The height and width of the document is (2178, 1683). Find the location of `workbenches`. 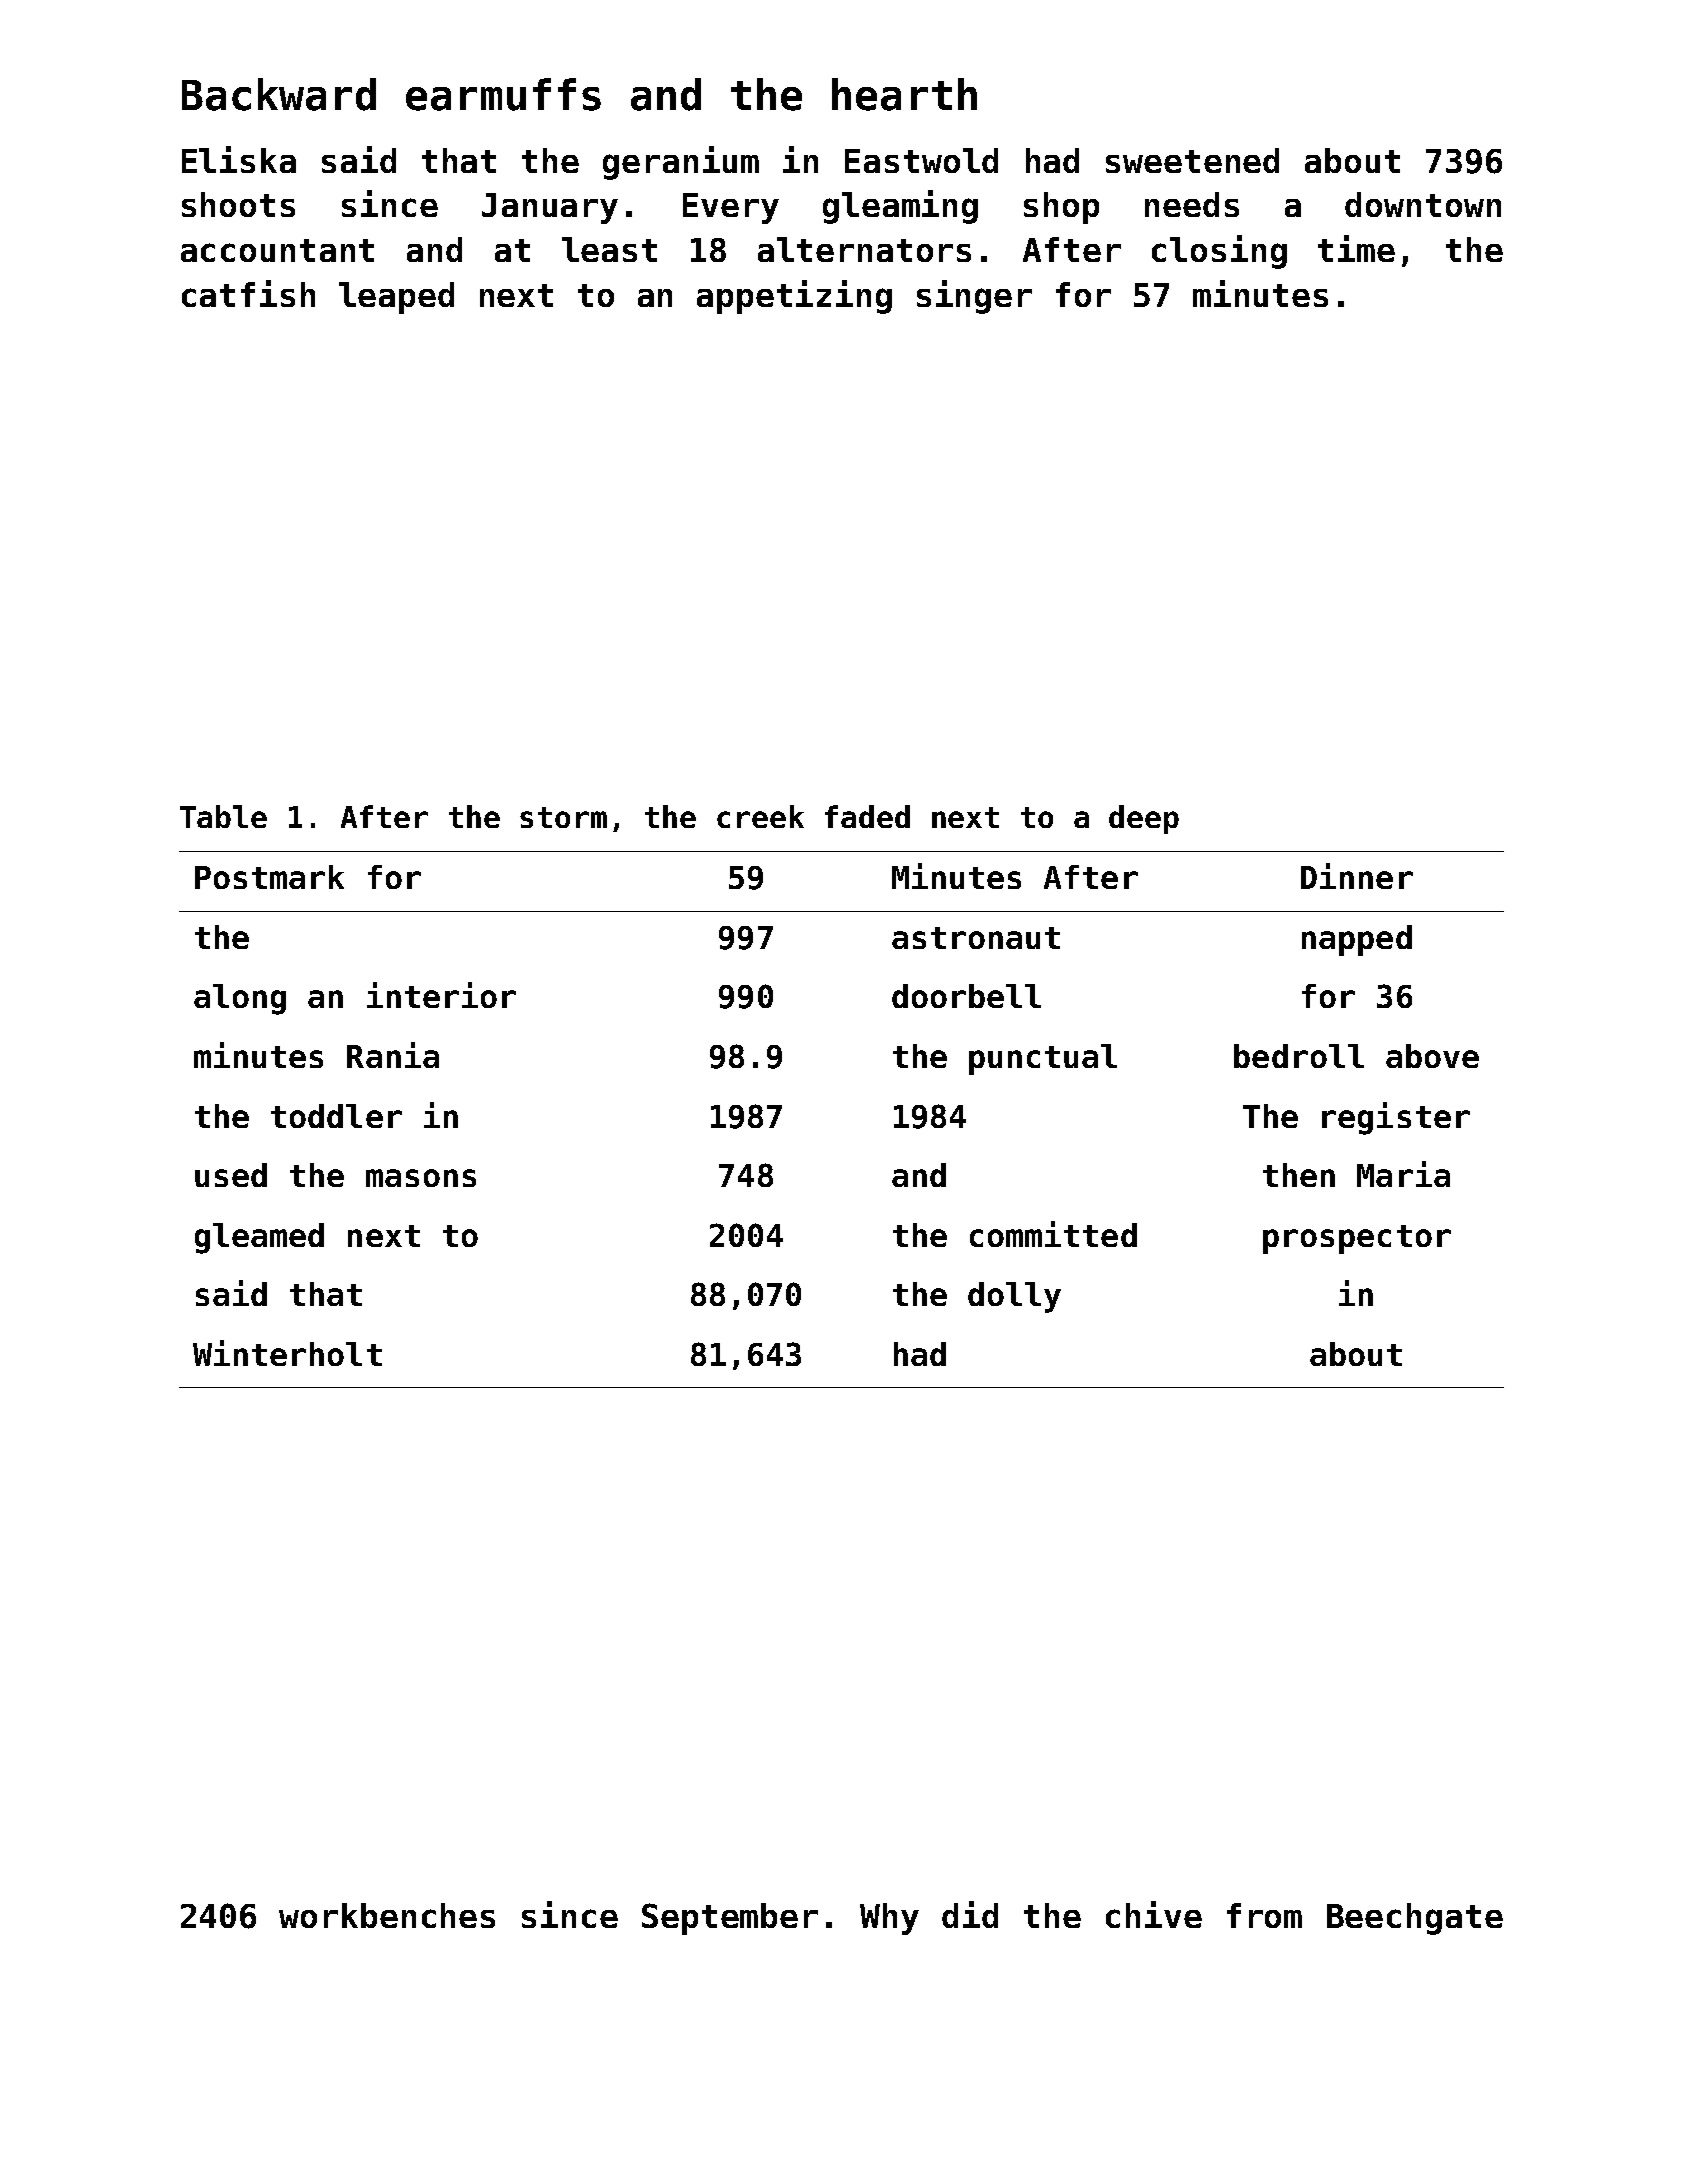

workbenches is located at coordinates (387, 1915).
